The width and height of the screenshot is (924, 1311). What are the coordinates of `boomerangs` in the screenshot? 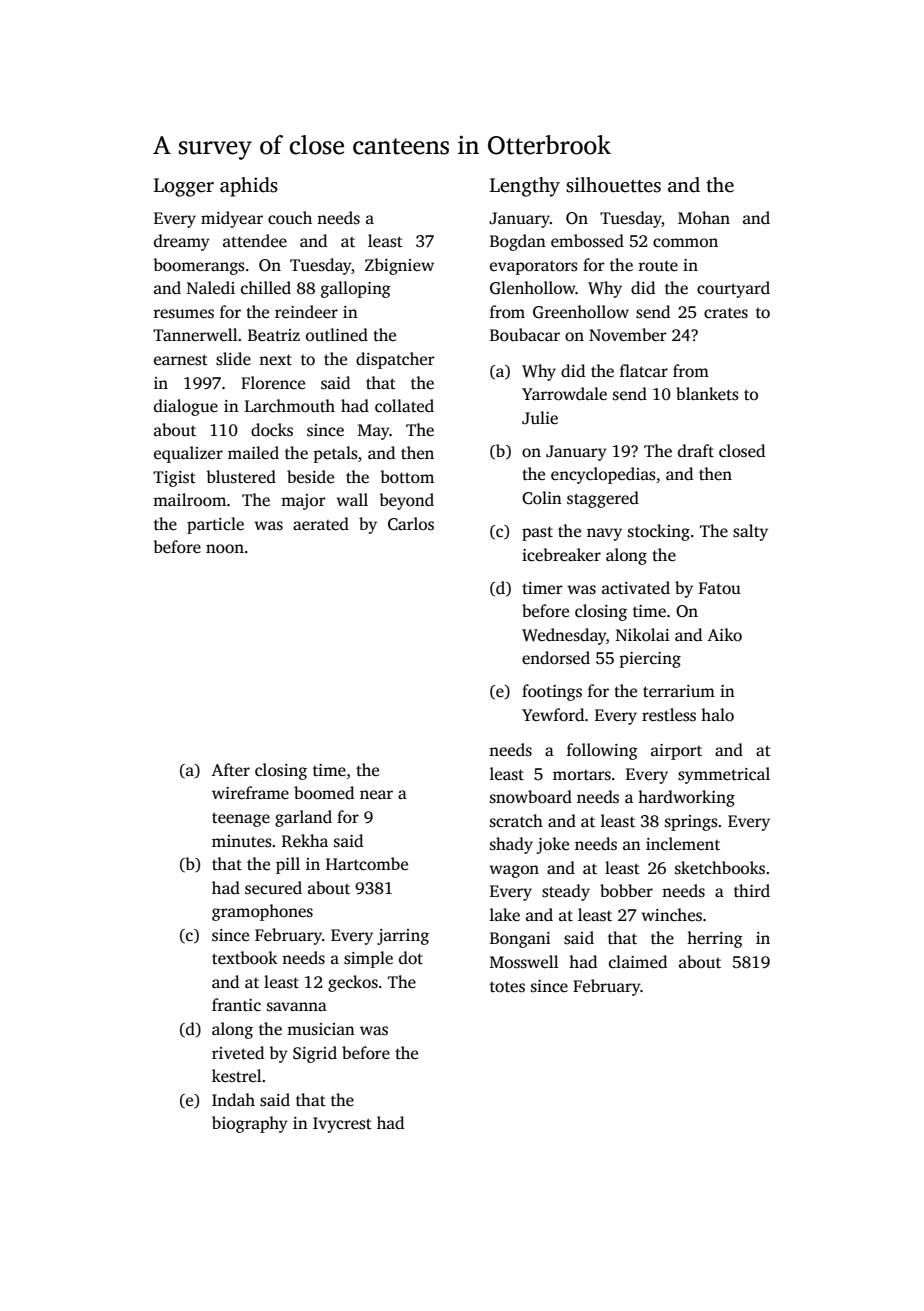 It's located at (199, 266).
